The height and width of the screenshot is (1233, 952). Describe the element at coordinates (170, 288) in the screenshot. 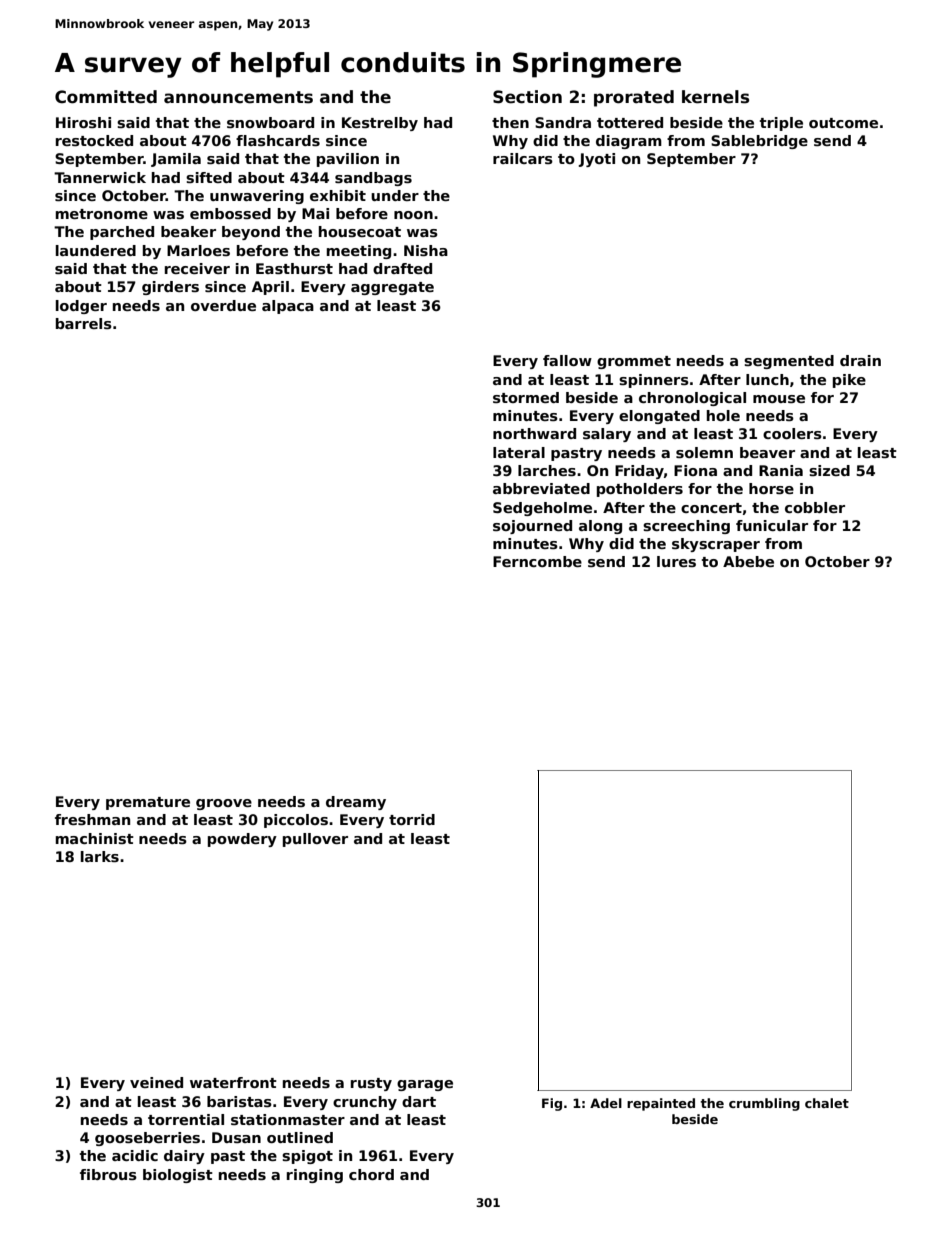

I see `girders` at that location.
